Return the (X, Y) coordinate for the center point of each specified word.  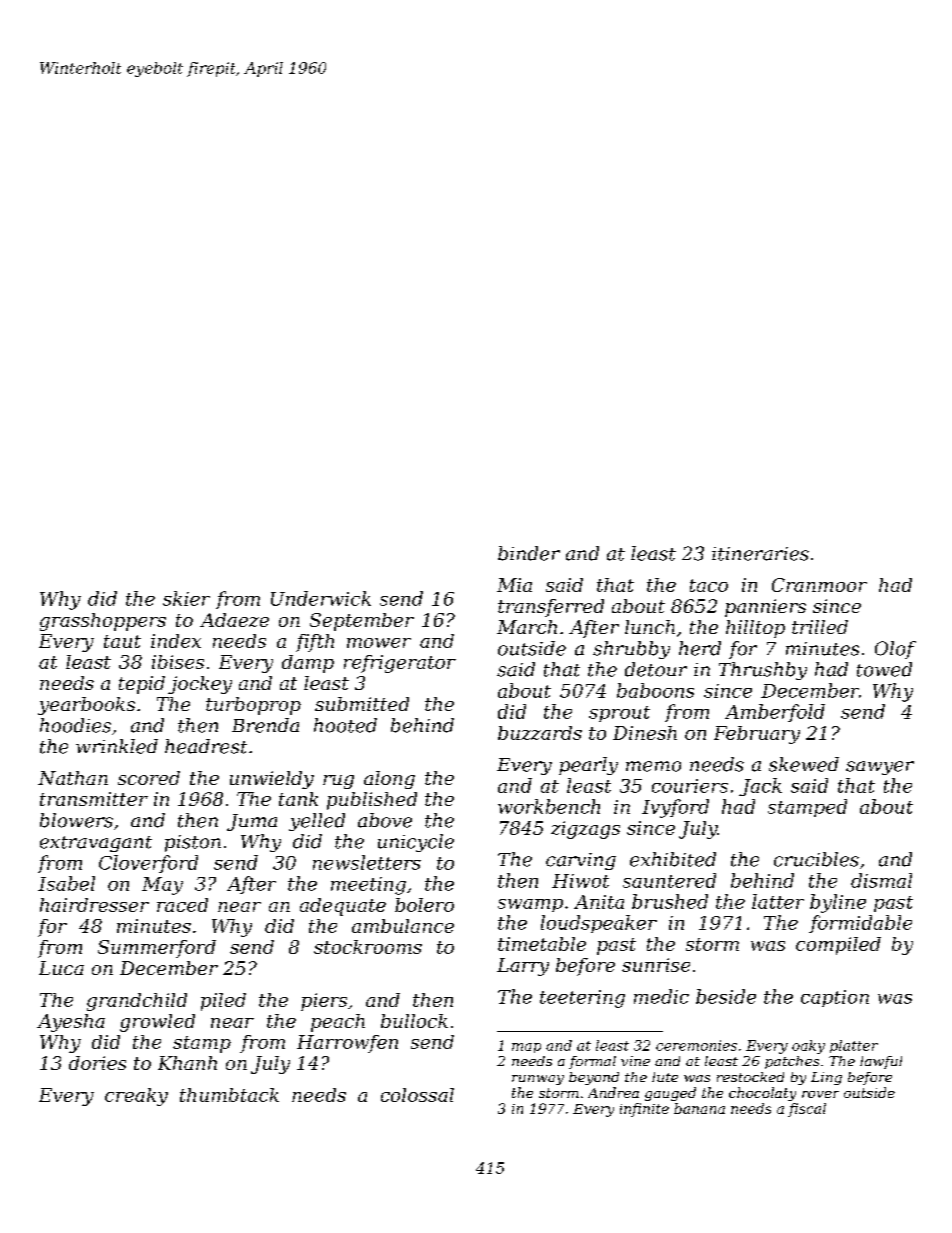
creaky (136, 1097)
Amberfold (775, 713)
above (385, 820)
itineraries (760, 554)
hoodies (75, 725)
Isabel (66, 883)
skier (186, 598)
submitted (362, 704)
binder (529, 553)
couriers (690, 786)
